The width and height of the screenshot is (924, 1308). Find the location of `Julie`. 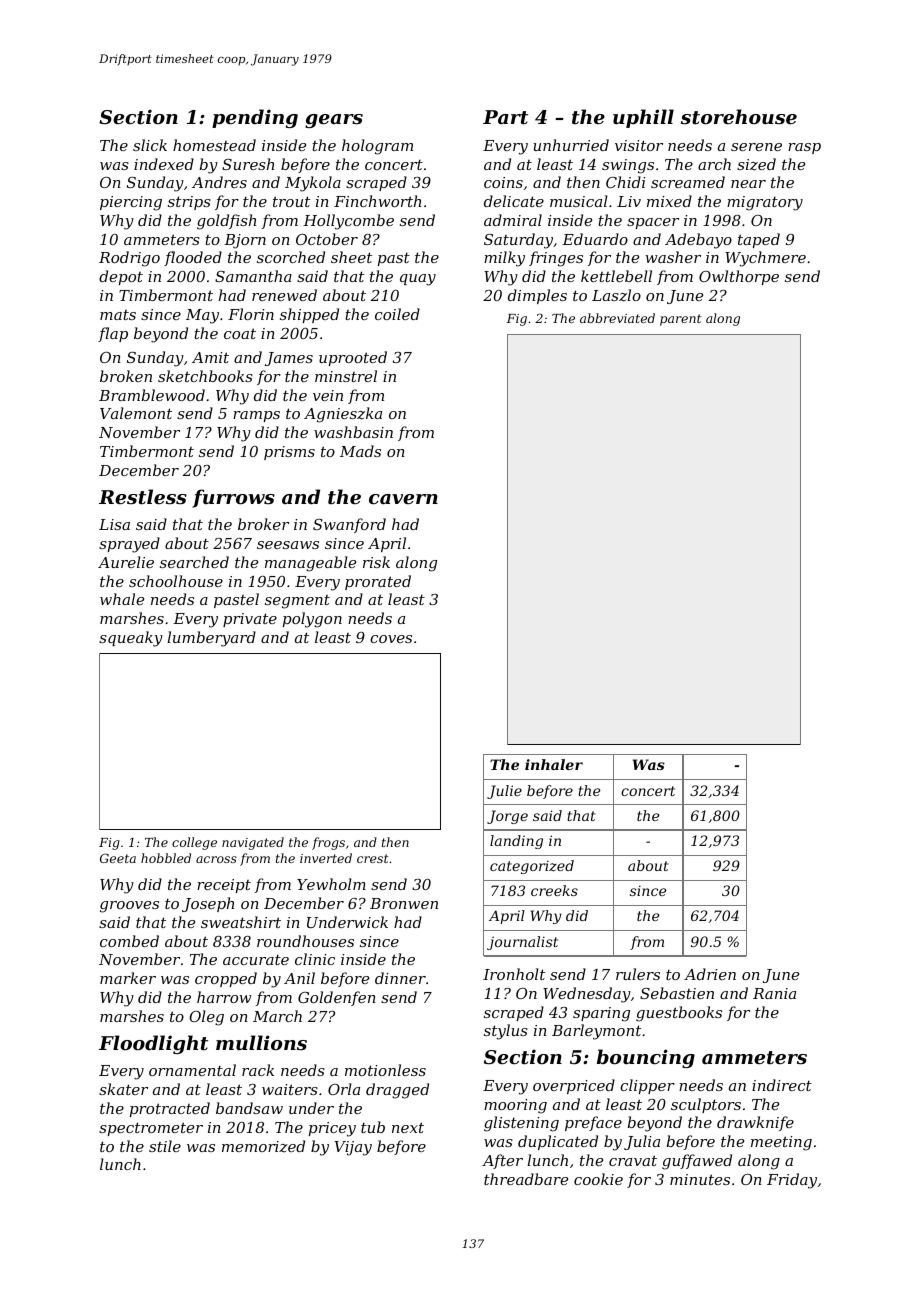

Julie is located at coordinates (504, 792).
